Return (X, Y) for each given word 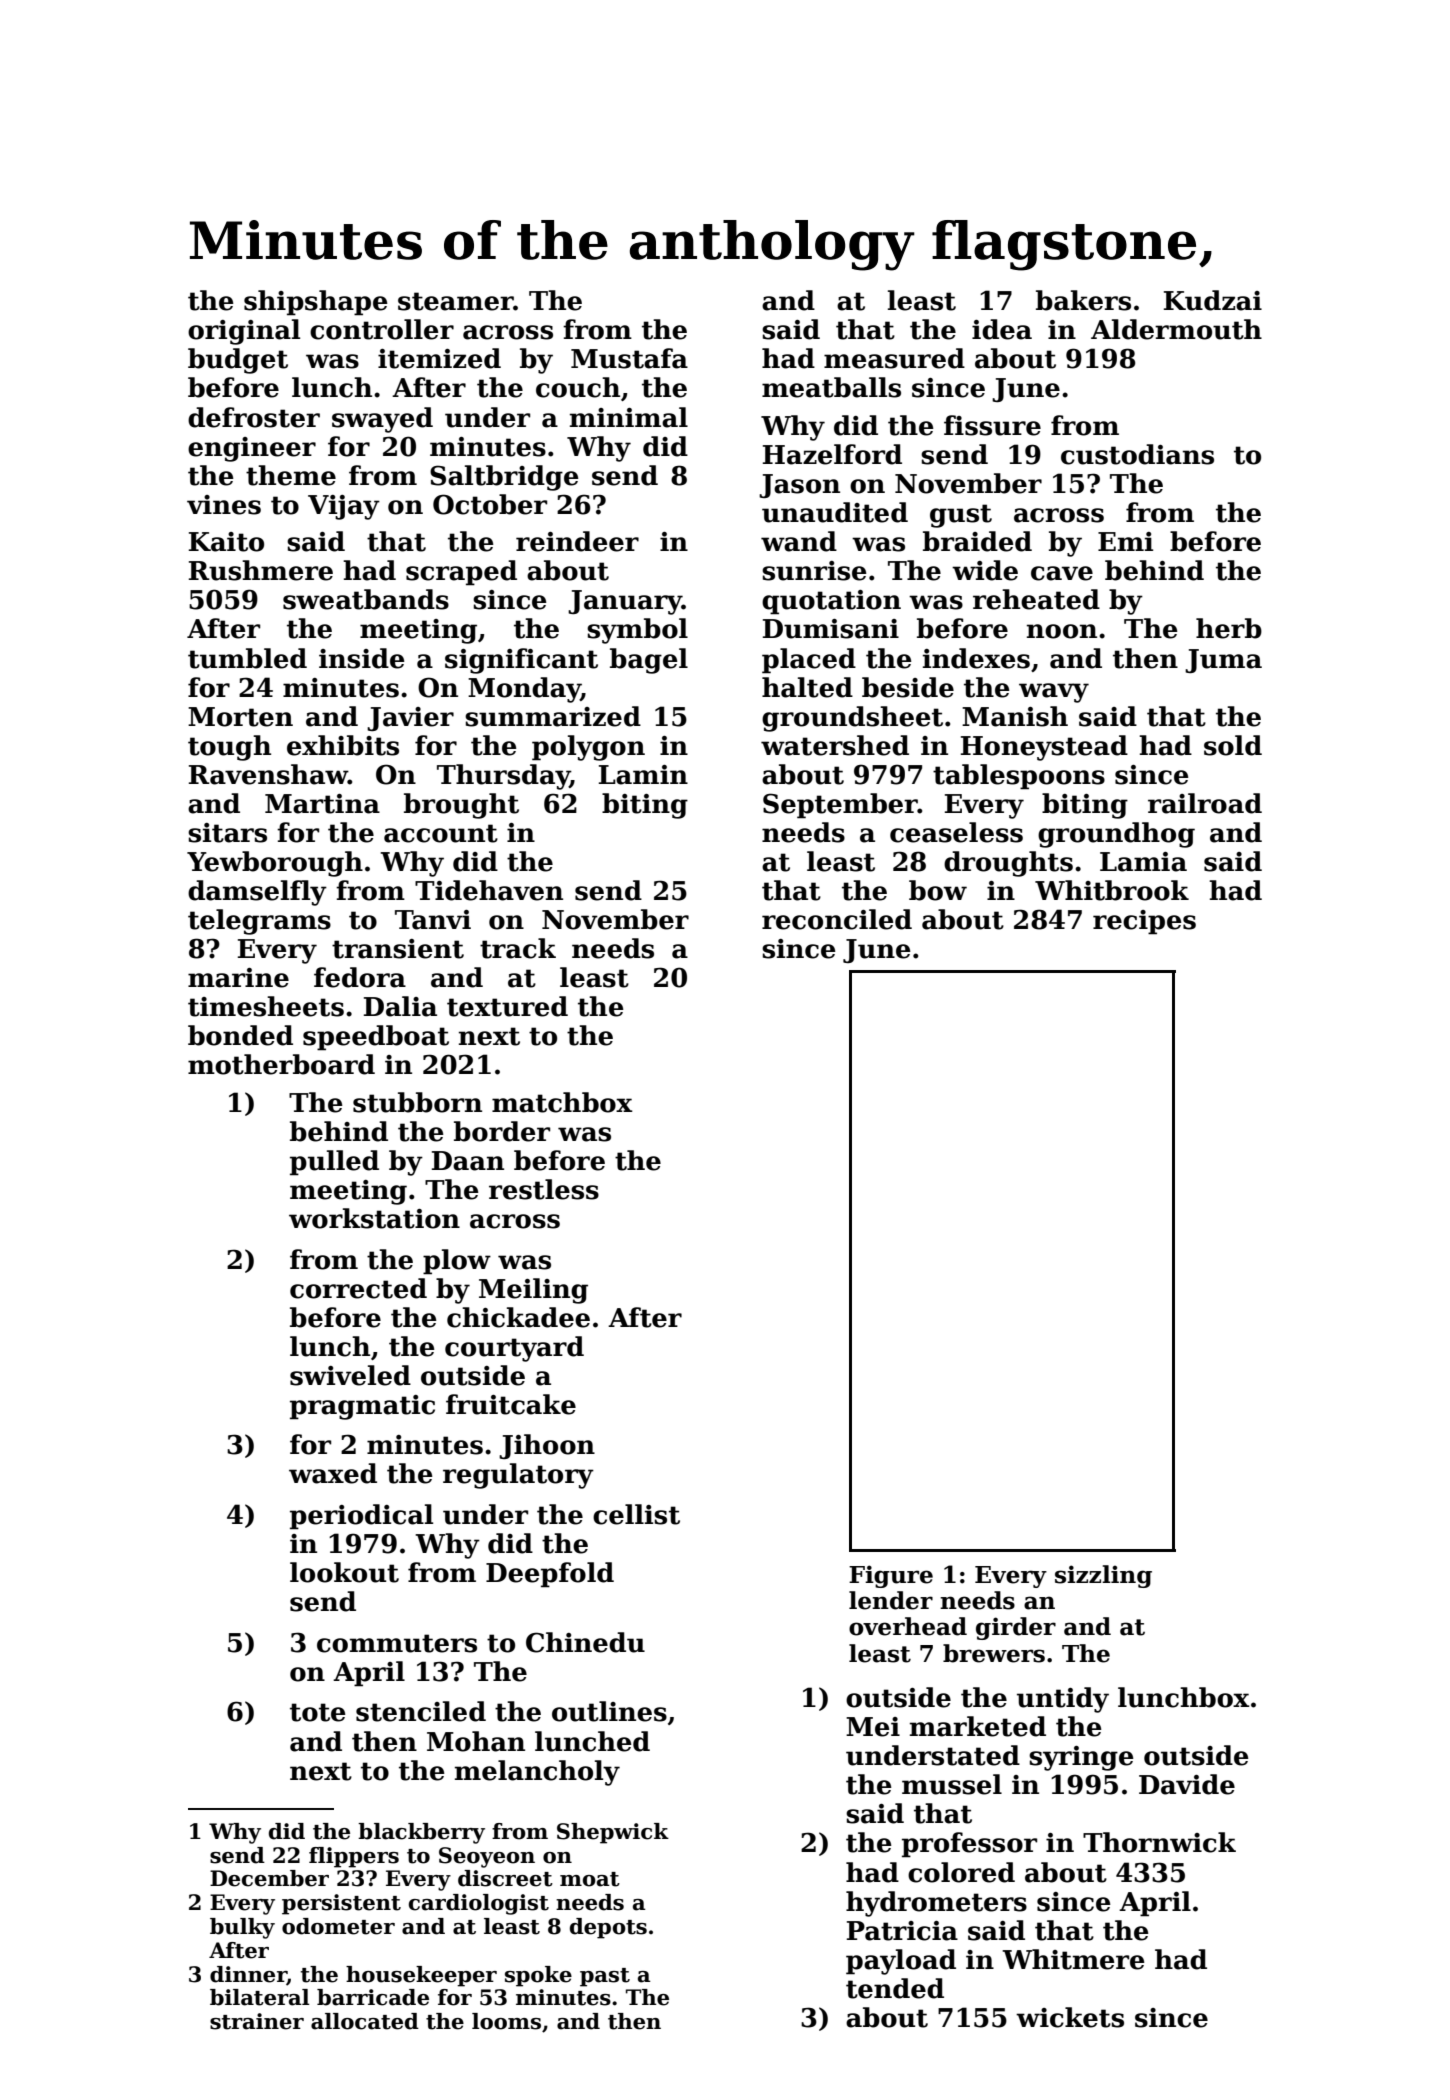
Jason (799, 486)
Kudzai (1213, 300)
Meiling (533, 1291)
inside (362, 658)
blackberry (421, 1833)
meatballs (831, 387)
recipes (1144, 922)
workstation (374, 1218)
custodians (1137, 454)
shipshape (316, 303)
